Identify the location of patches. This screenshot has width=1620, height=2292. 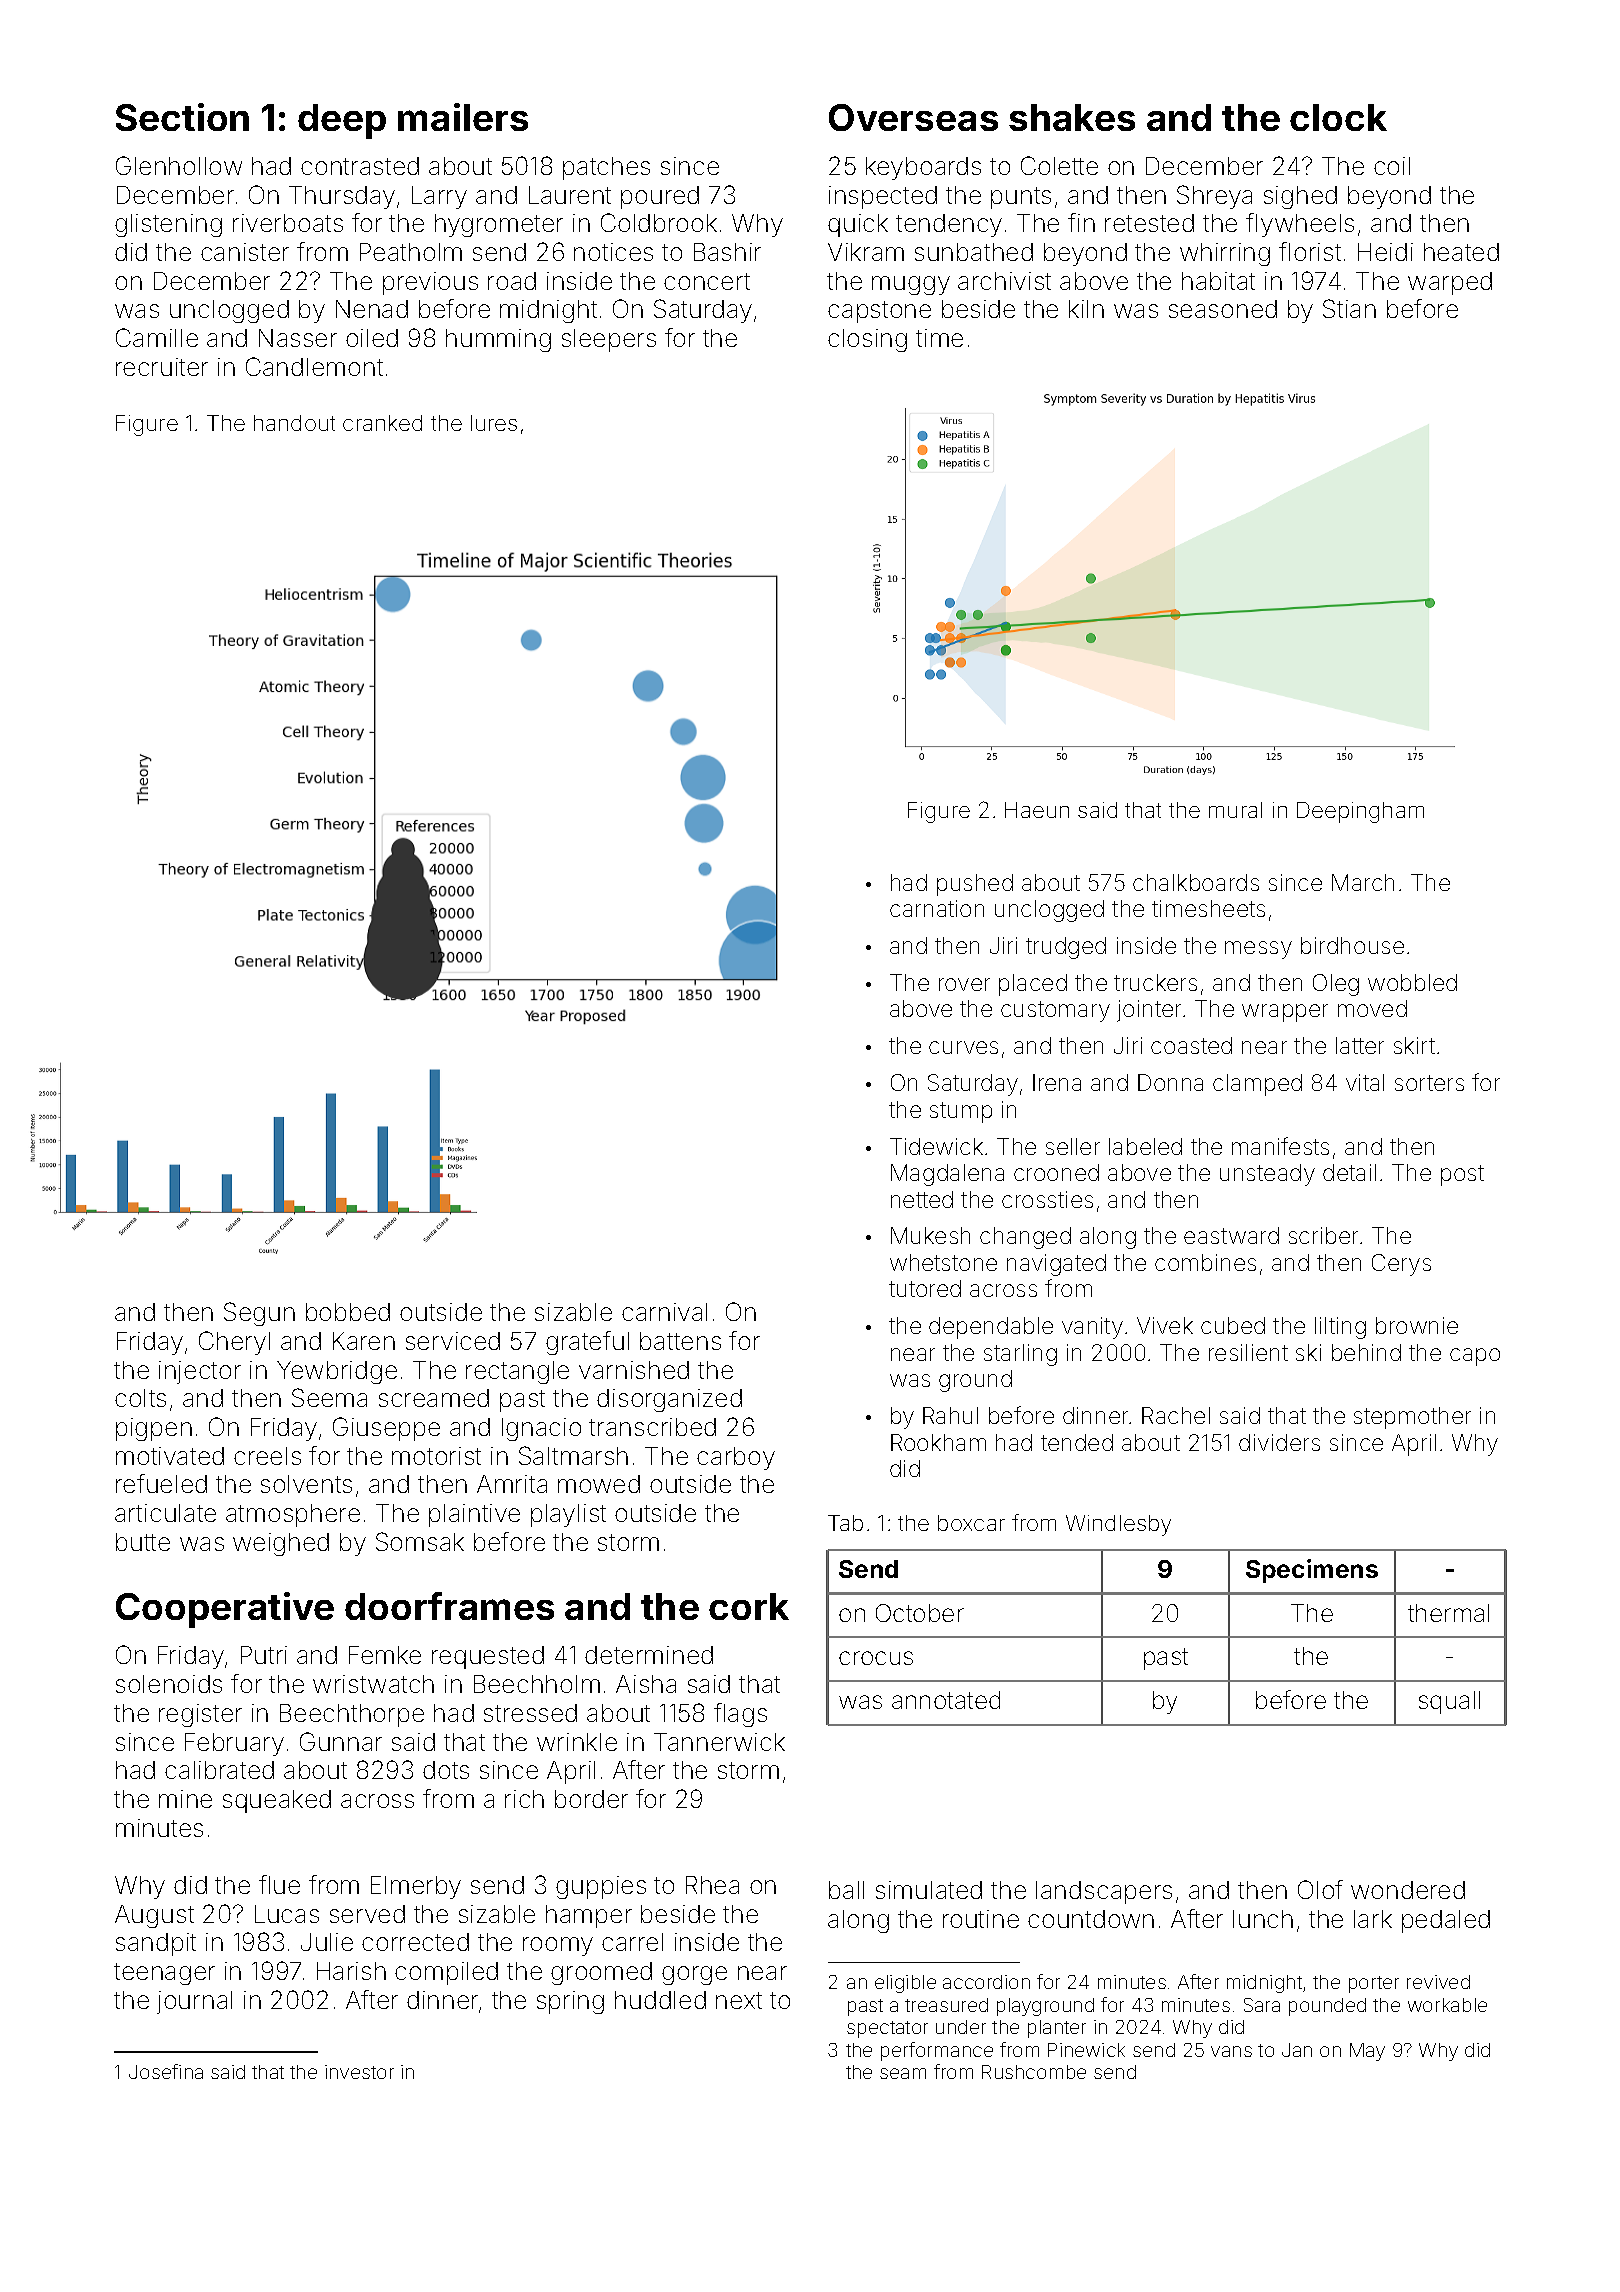
(606, 168).
